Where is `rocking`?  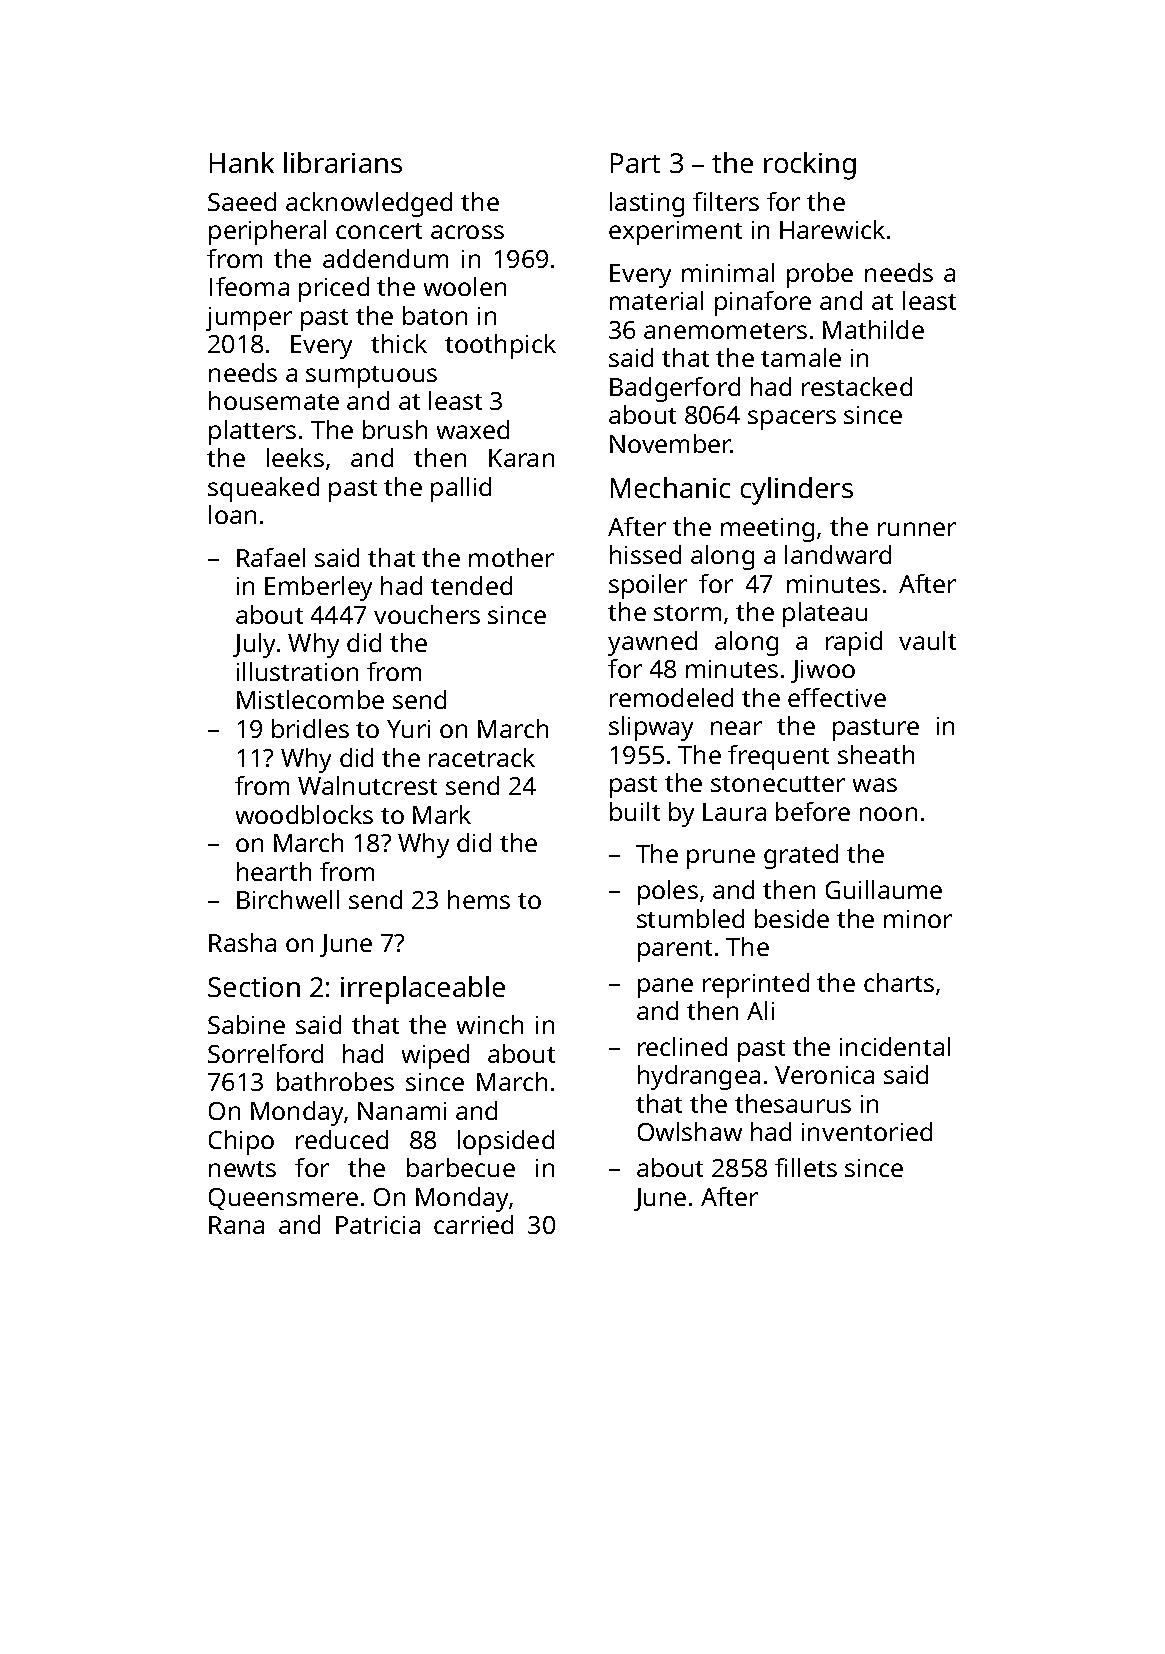 rocking is located at coordinates (810, 166).
